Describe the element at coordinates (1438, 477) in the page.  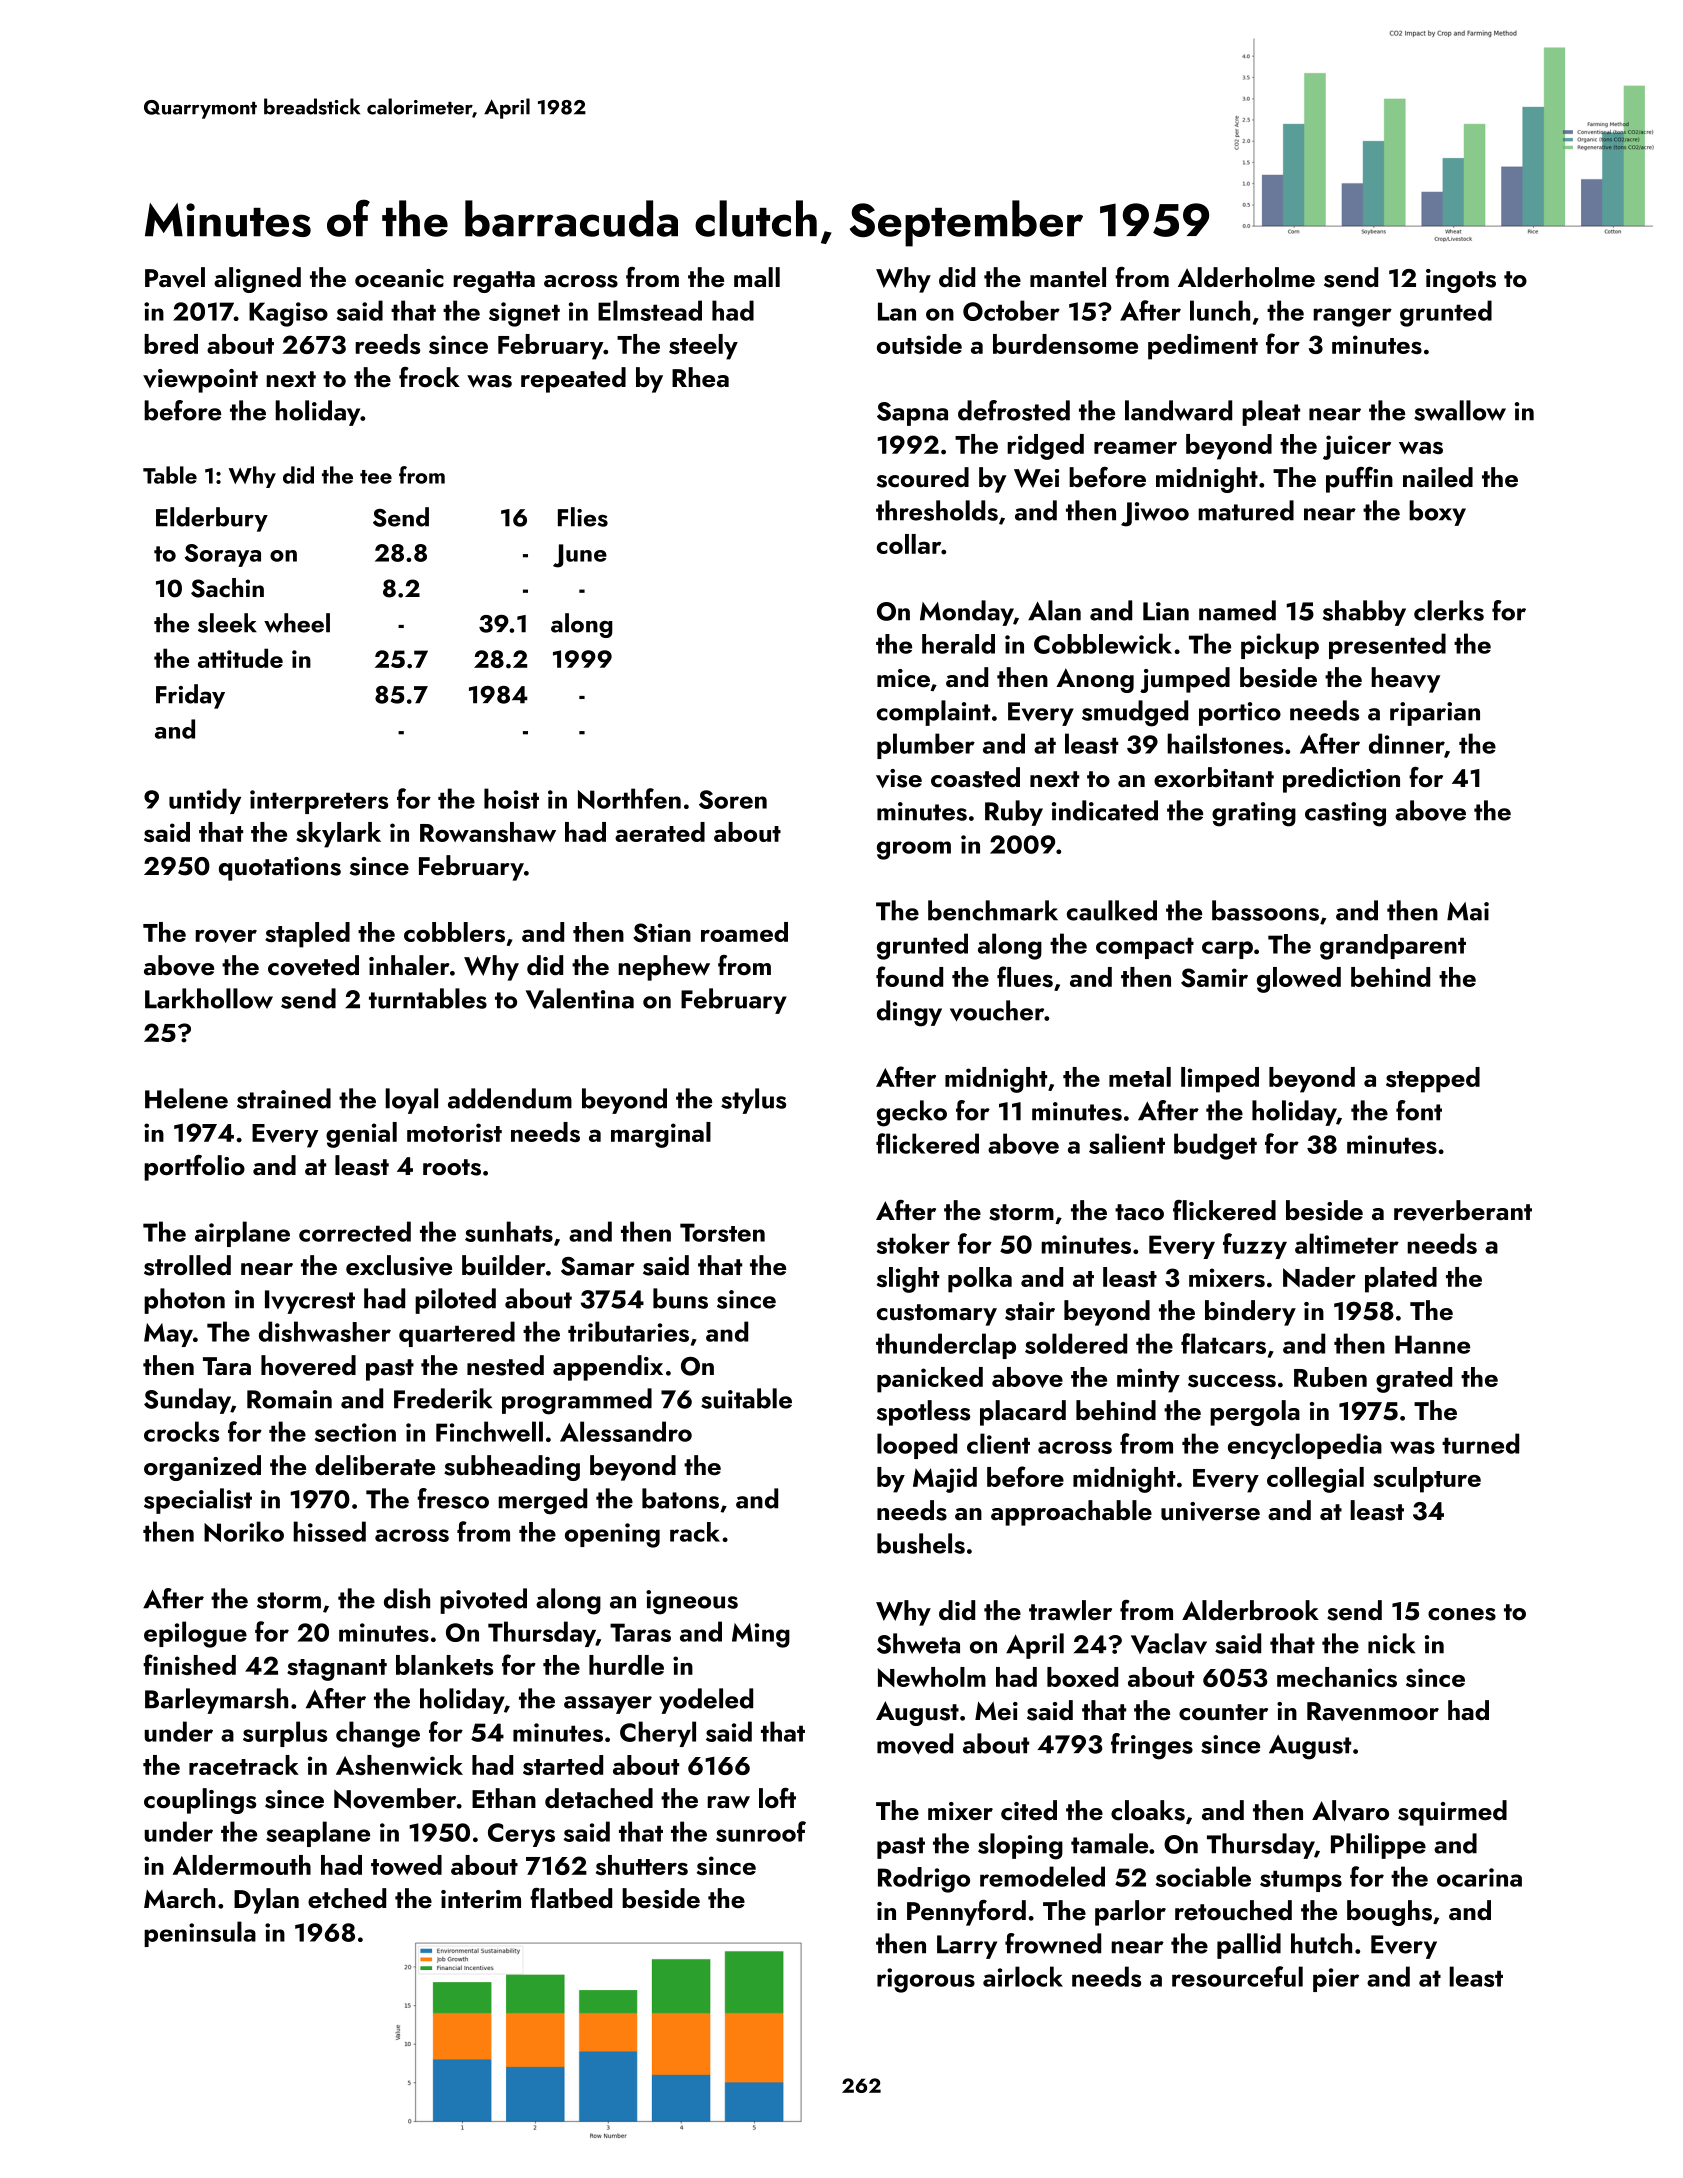
I see `nailed` at that location.
